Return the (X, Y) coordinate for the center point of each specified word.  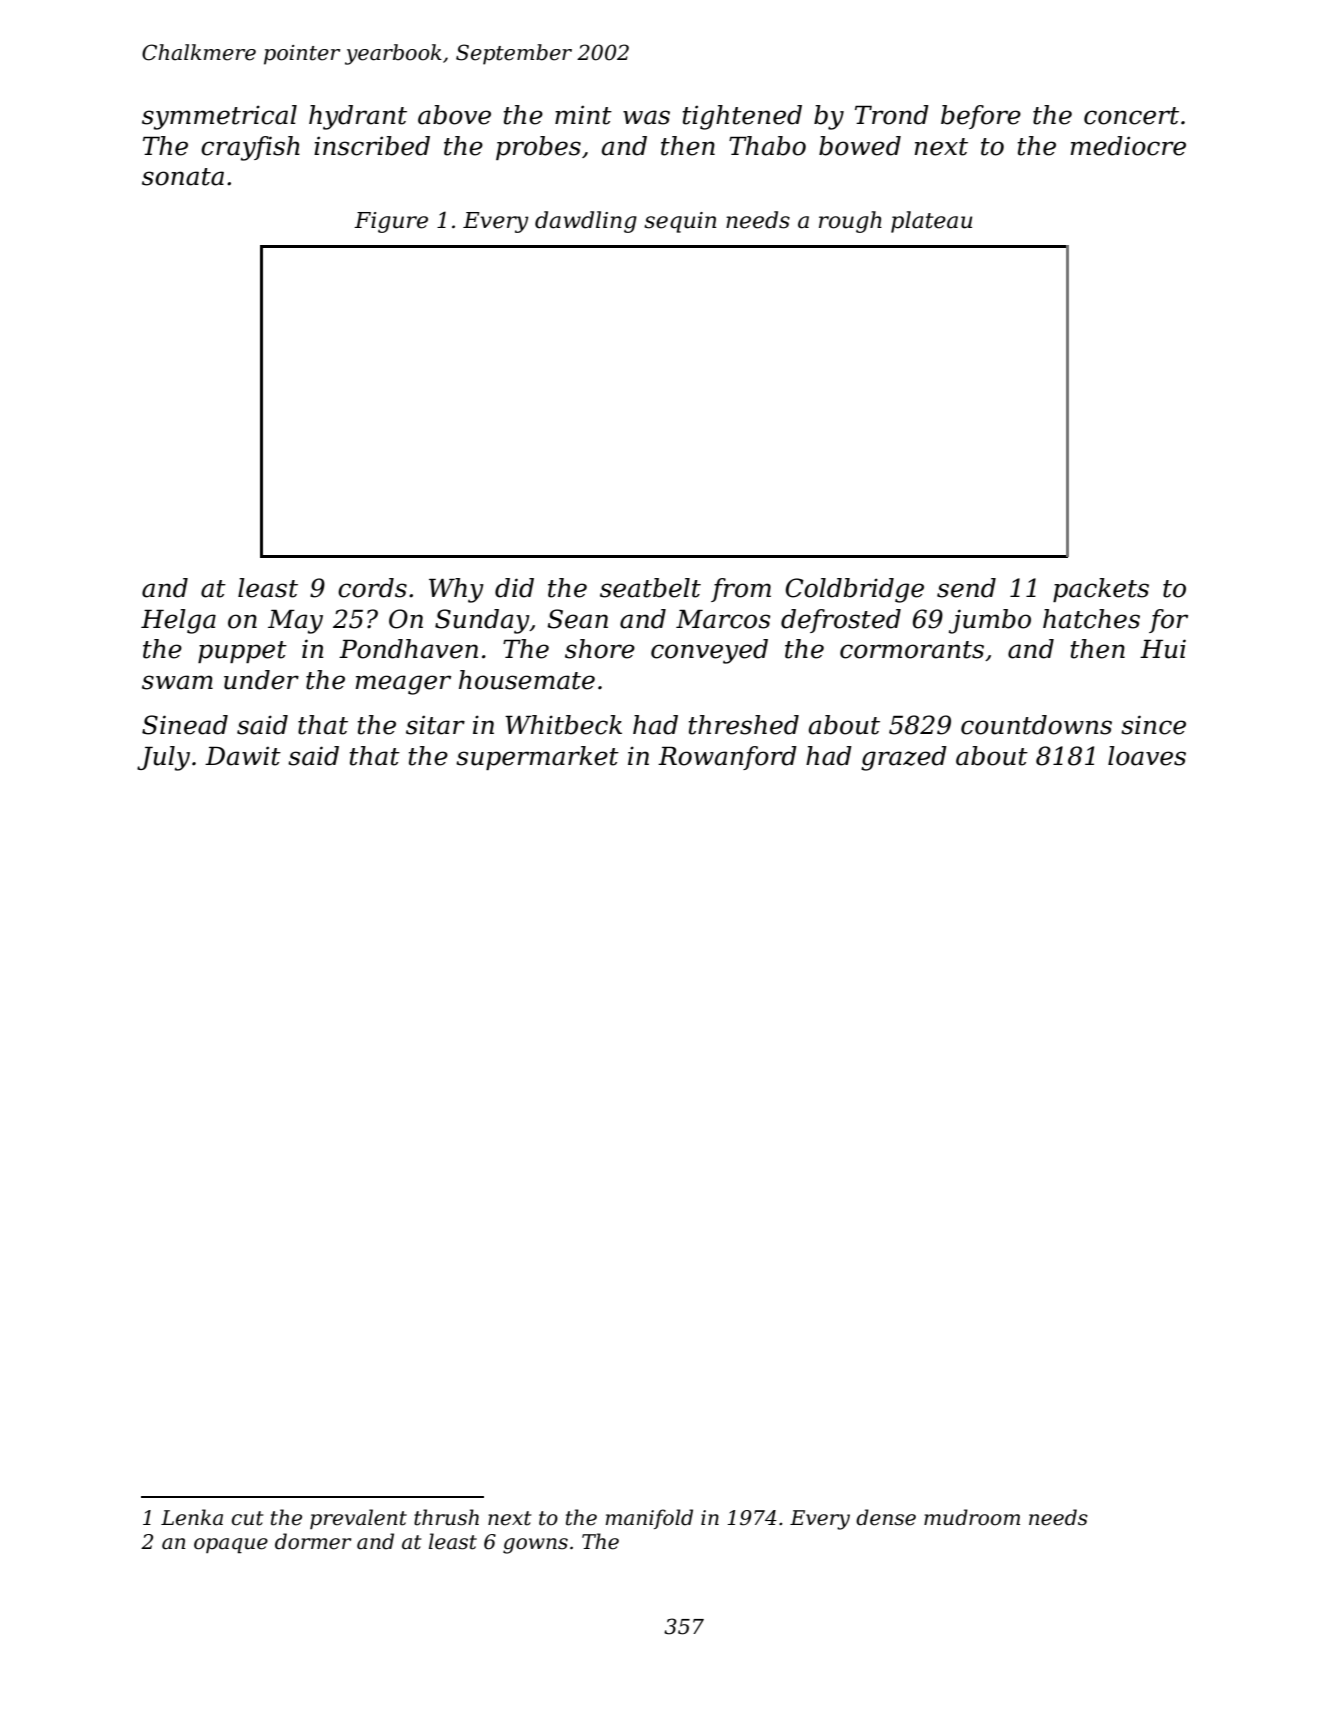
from (741, 590)
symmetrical (219, 117)
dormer (313, 1541)
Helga (178, 621)
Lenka (192, 1517)
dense (886, 1517)
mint (583, 115)
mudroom (972, 1517)
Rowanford (727, 758)
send (966, 588)
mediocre (1128, 146)
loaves (1147, 756)
